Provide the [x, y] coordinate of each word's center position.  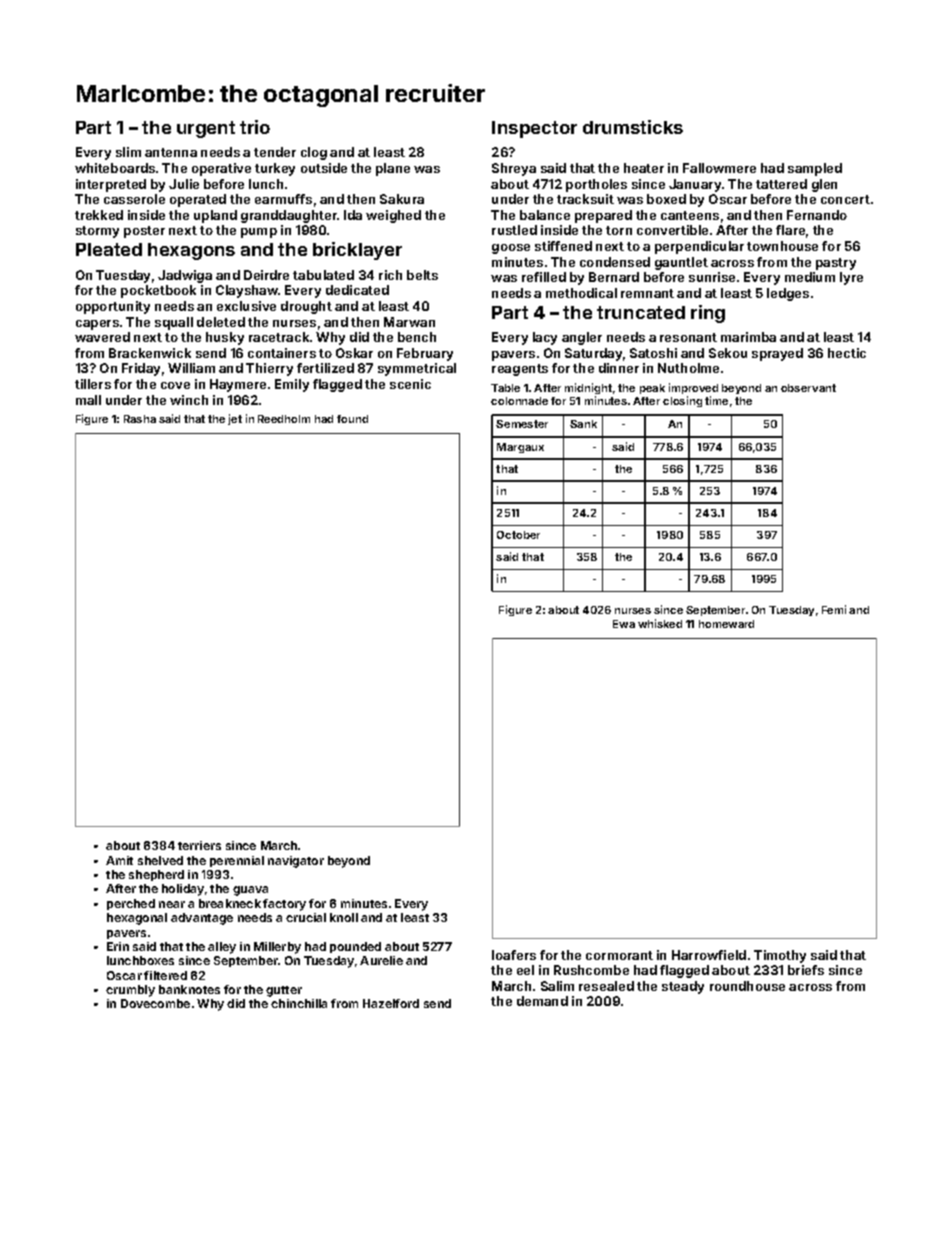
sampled [815, 169]
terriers [199, 845]
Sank [583, 424]
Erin [118, 946]
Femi [834, 609]
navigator [296, 862]
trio [255, 127]
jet [235, 419]
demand [542, 1001]
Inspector [534, 129]
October [518, 535]
